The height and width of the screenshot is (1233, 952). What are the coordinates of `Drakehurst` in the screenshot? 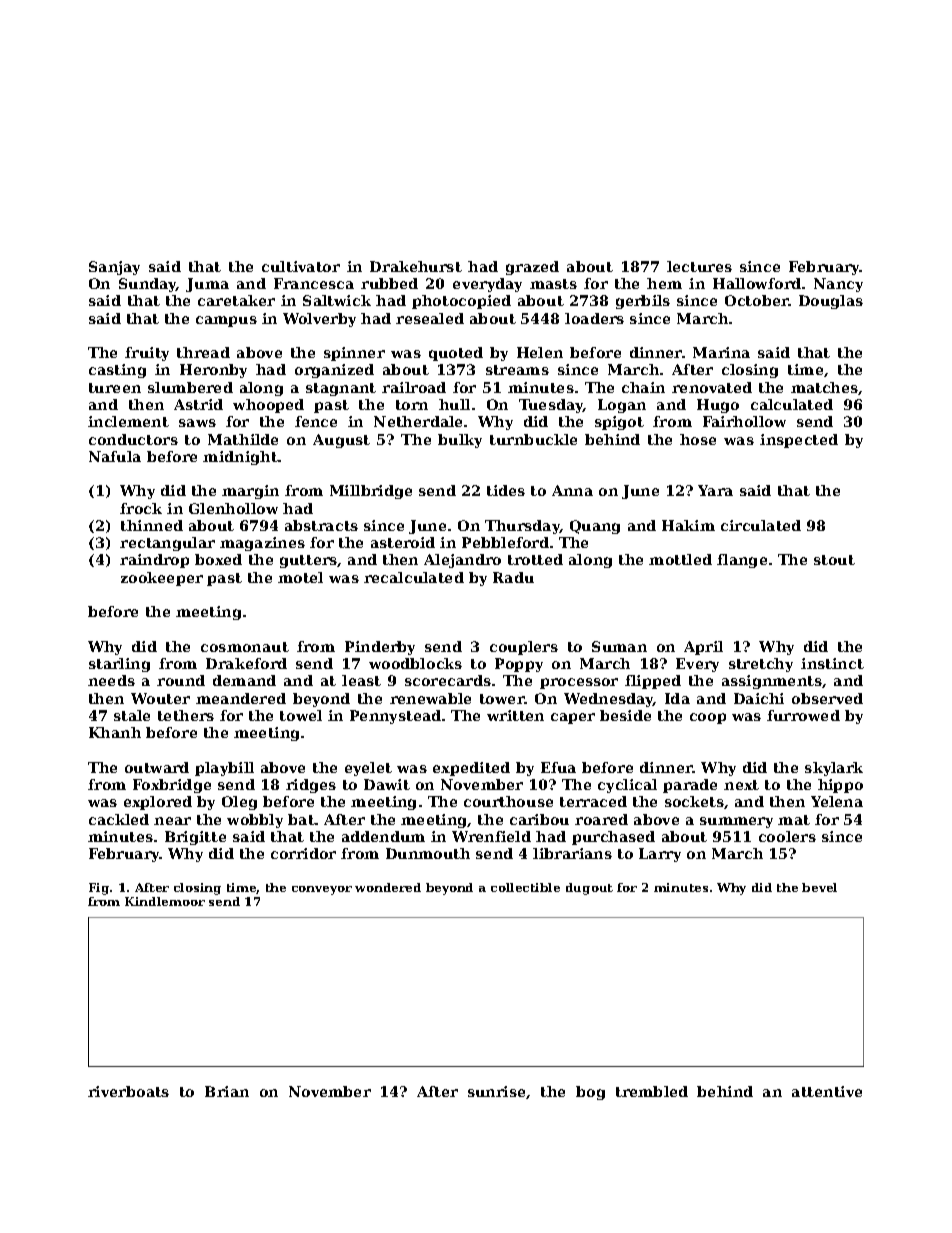 It's located at (416, 266).
